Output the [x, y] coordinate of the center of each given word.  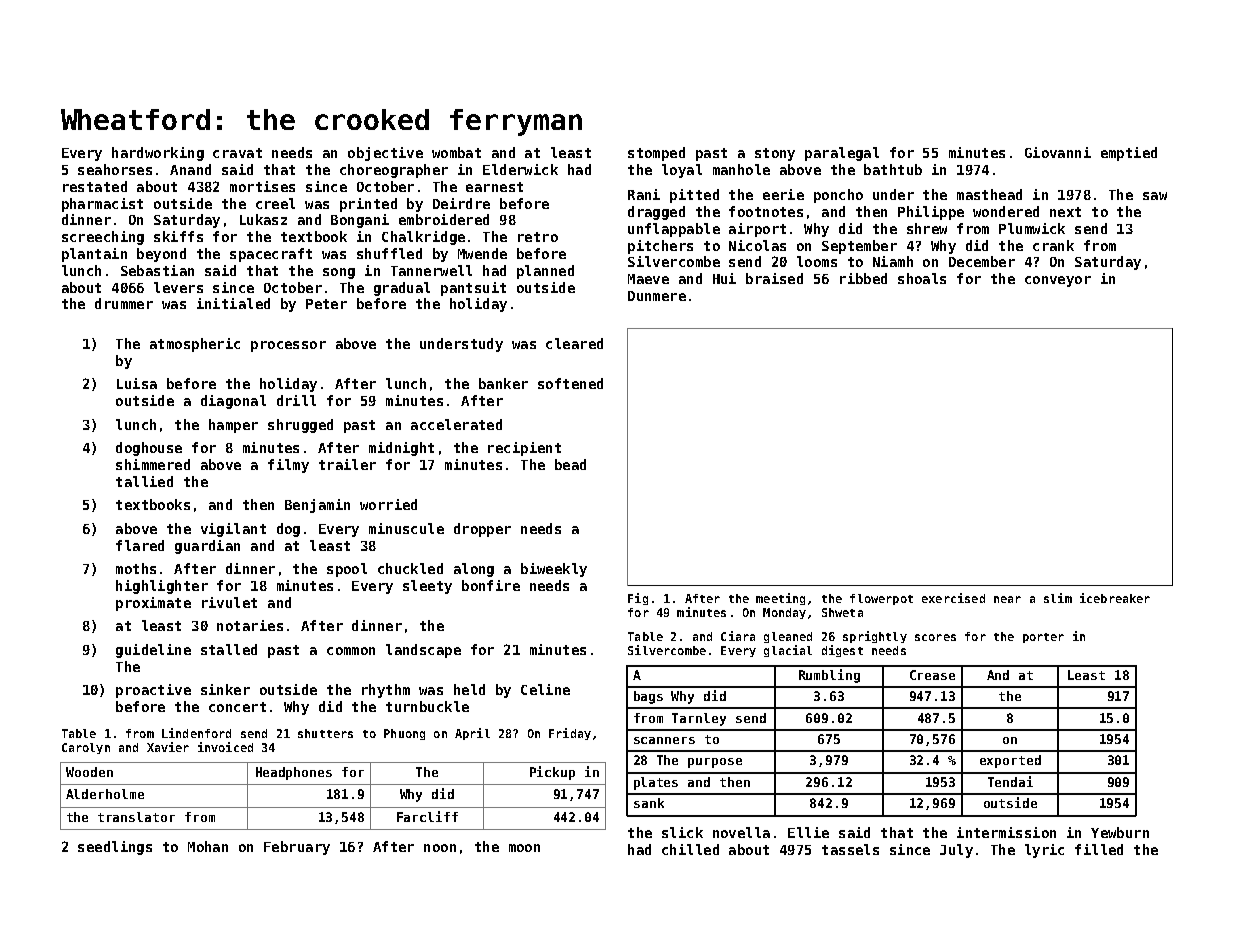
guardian [207, 547]
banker [503, 383]
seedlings [115, 848]
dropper [482, 530]
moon [524, 848]
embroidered [444, 219]
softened [570, 383]
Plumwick [1032, 228]
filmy [288, 466]
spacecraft [271, 255]
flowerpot [881, 599]
